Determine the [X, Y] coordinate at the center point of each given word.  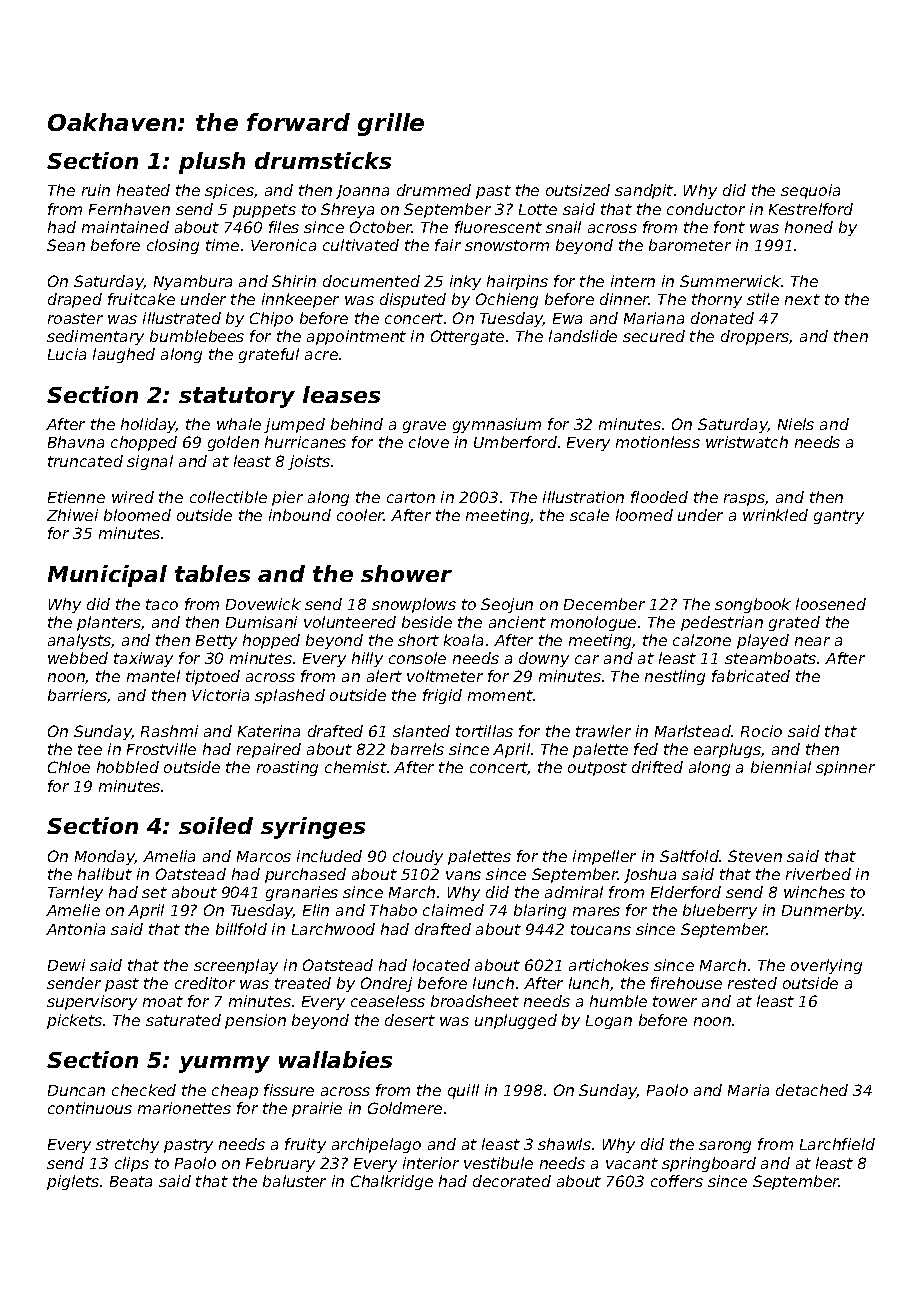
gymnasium [497, 425]
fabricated [751, 676]
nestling [675, 677]
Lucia [67, 354]
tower [675, 1001]
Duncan [76, 1090]
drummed [434, 190]
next [802, 299]
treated [303, 983]
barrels [417, 749]
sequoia [810, 191]
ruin [96, 190]
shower [406, 573]
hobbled [128, 767]
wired [133, 497]
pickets [74, 1021]
